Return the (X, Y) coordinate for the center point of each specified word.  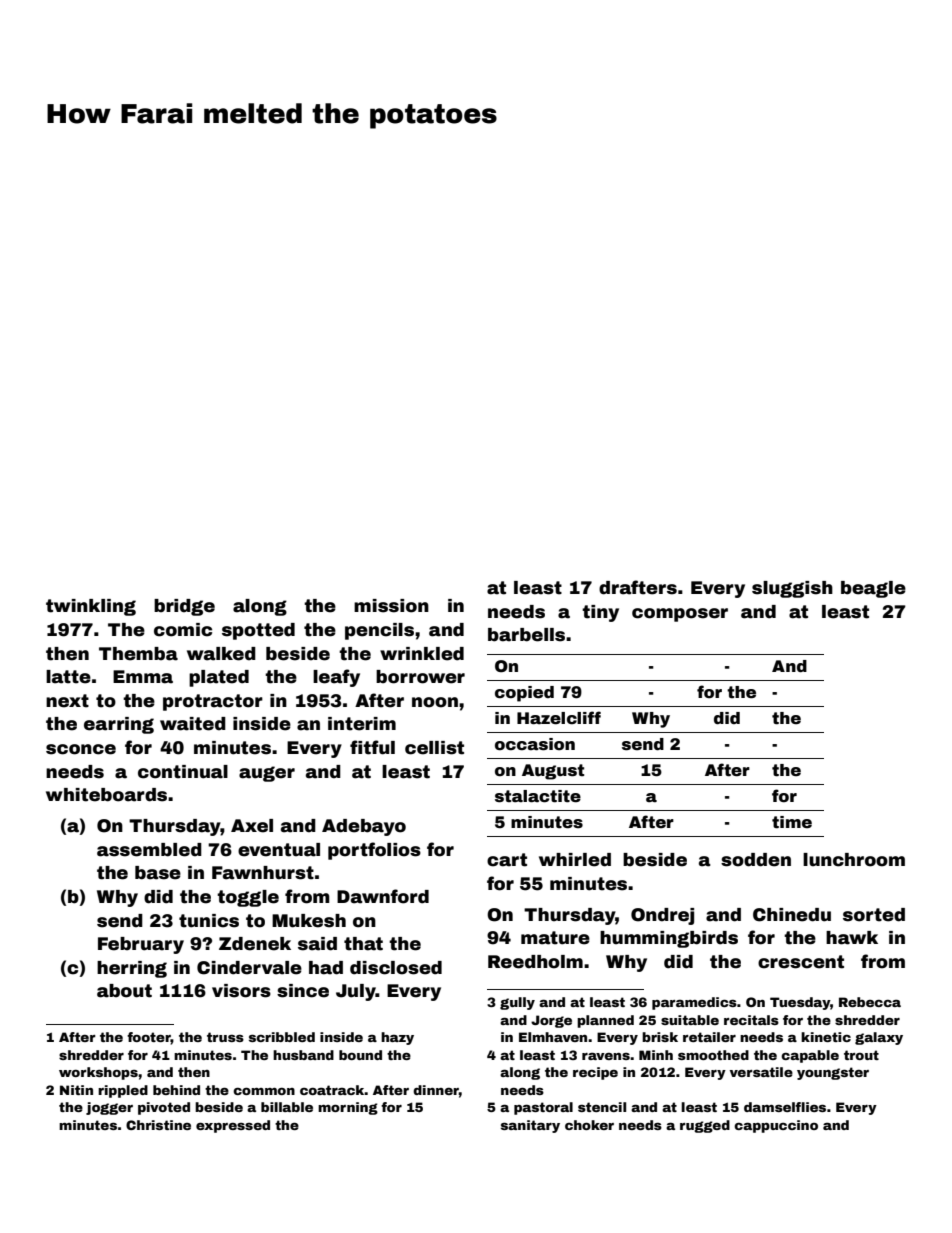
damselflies (785, 1107)
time (792, 822)
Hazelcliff (559, 718)
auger (267, 774)
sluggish (792, 589)
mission (391, 606)
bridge (184, 607)
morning (348, 1108)
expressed (233, 1126)
